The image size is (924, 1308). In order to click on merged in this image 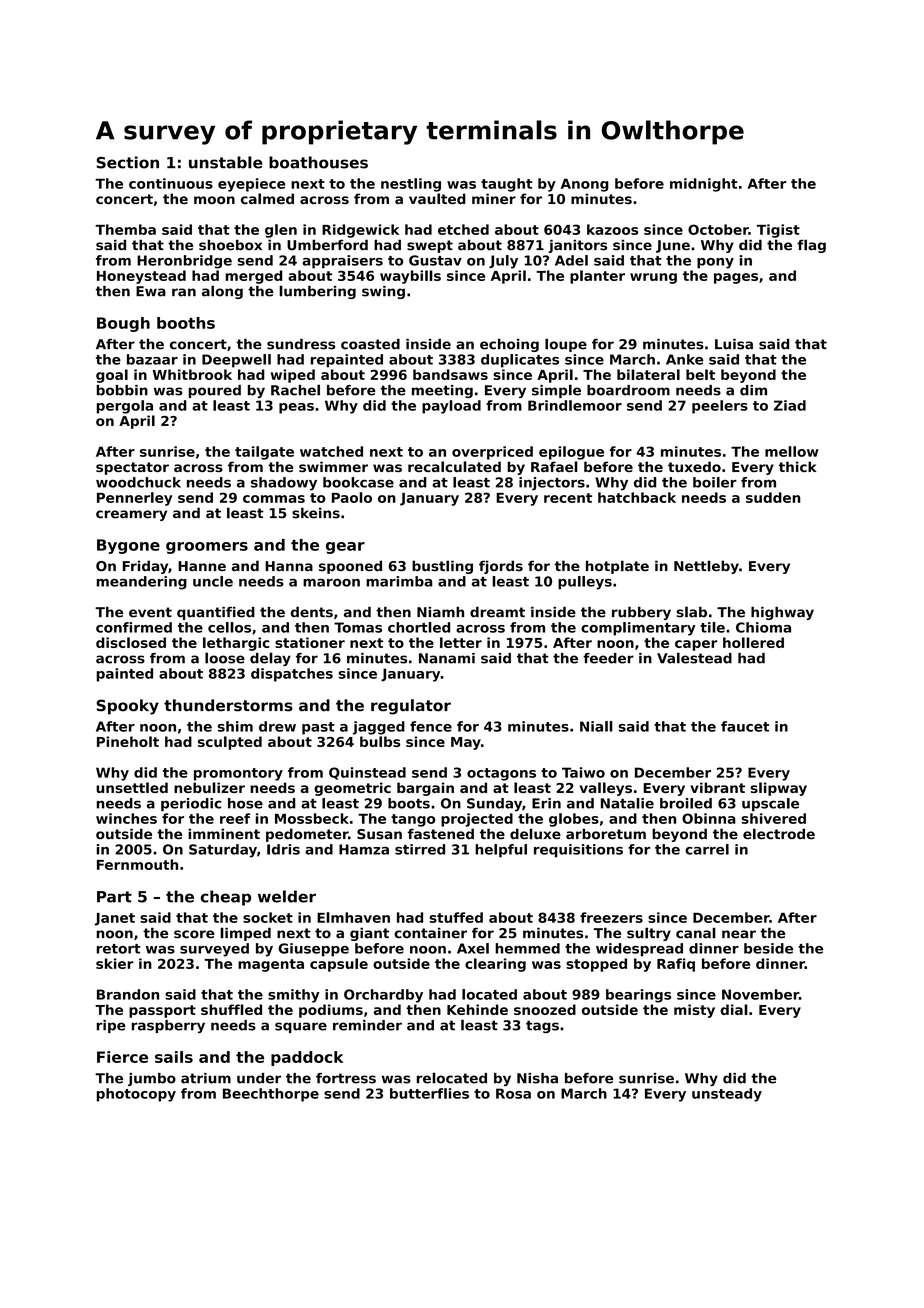, I will do `click(254, 277)`.
